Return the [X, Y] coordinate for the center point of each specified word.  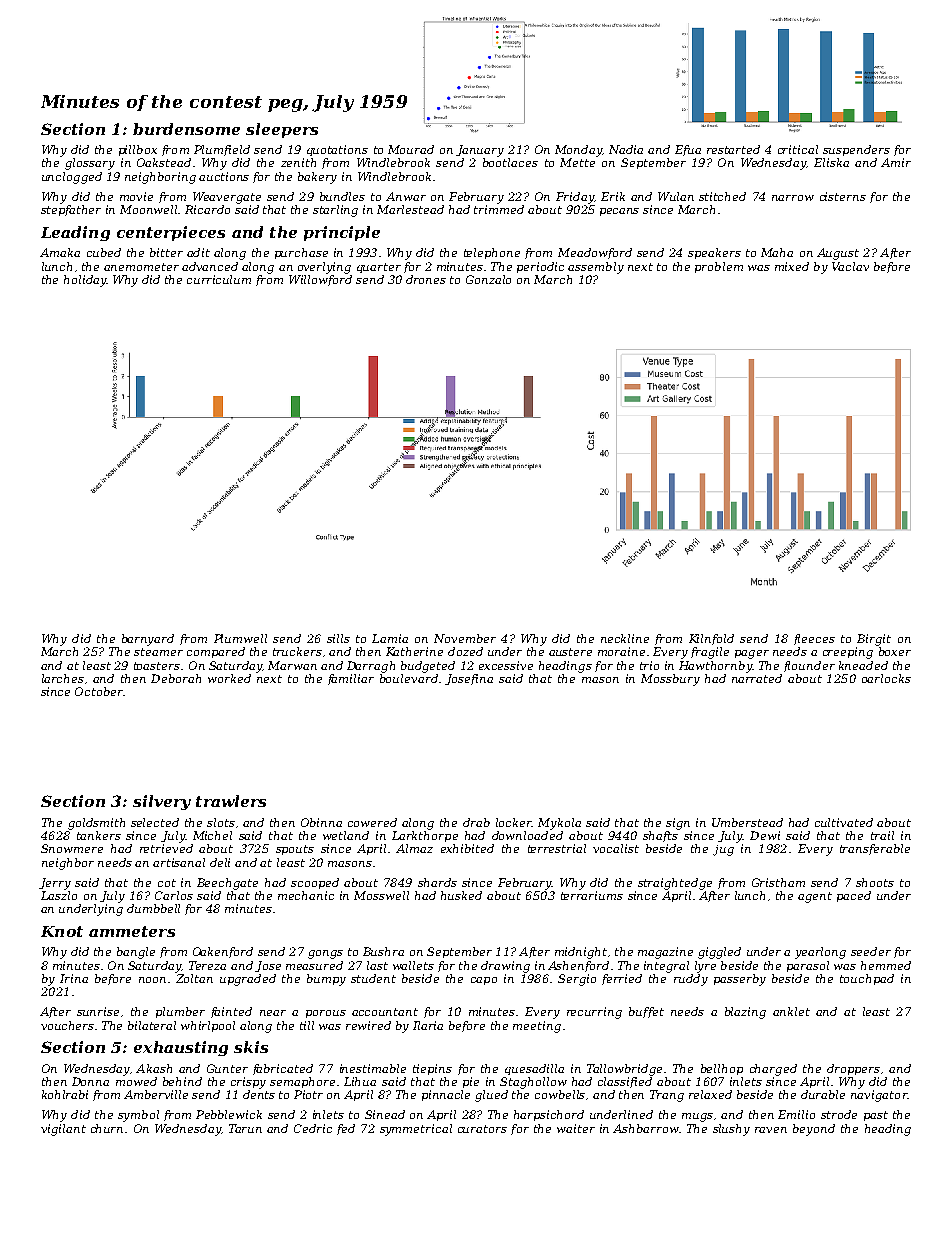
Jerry [55, 884]
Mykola [559, 824]
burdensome [186, 129]
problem [719, 267]
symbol [138, 1116]
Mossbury [670, 680]
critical [798, 149]
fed [346, 1129]
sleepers [282, 130]
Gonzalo [488, 279]
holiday [85, 281]
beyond [814, 1130]
